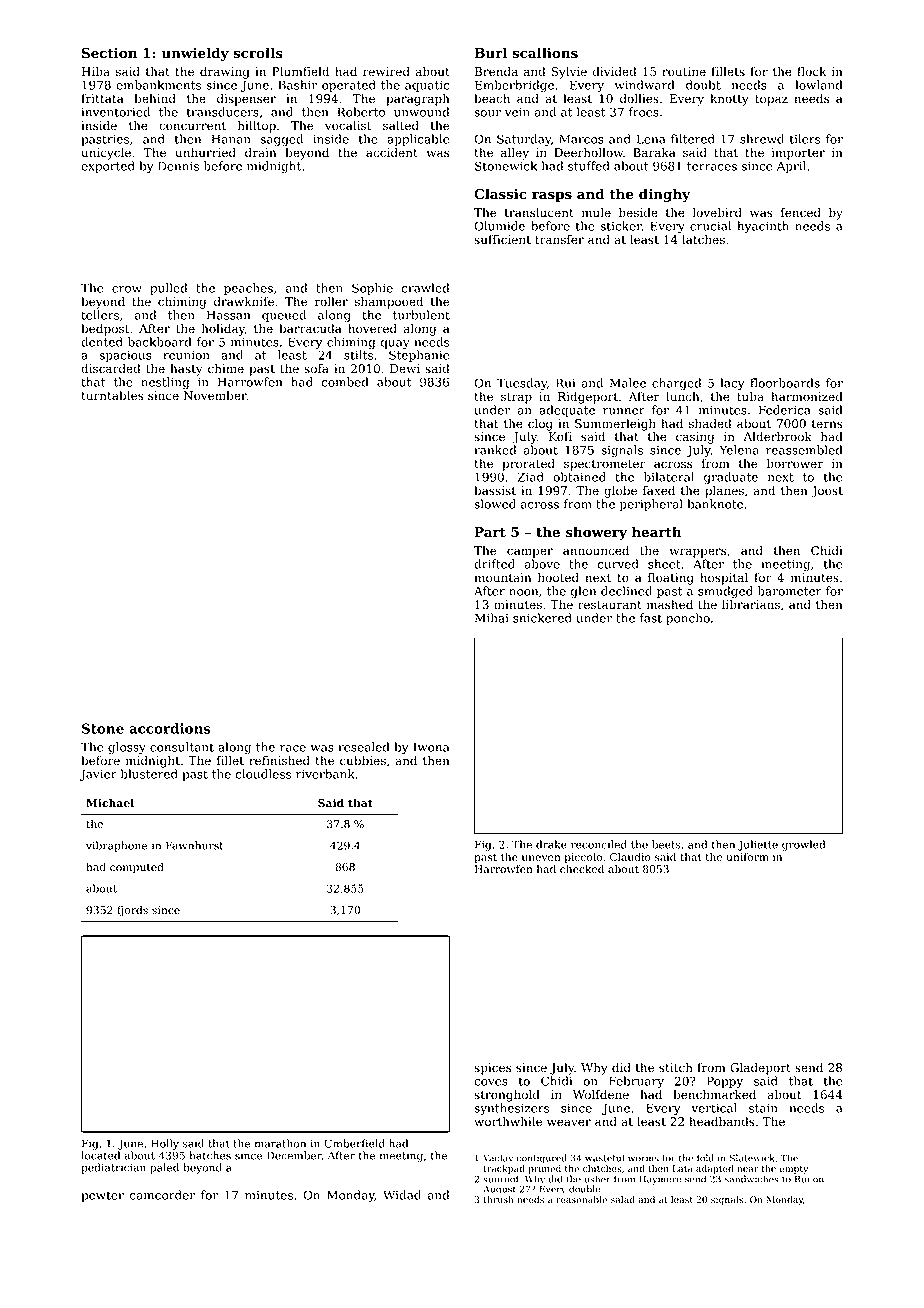 The image size is (924, 1308). Describe the element at coordinates (582, 869) in the screenshot. I see `checked` at that location.
